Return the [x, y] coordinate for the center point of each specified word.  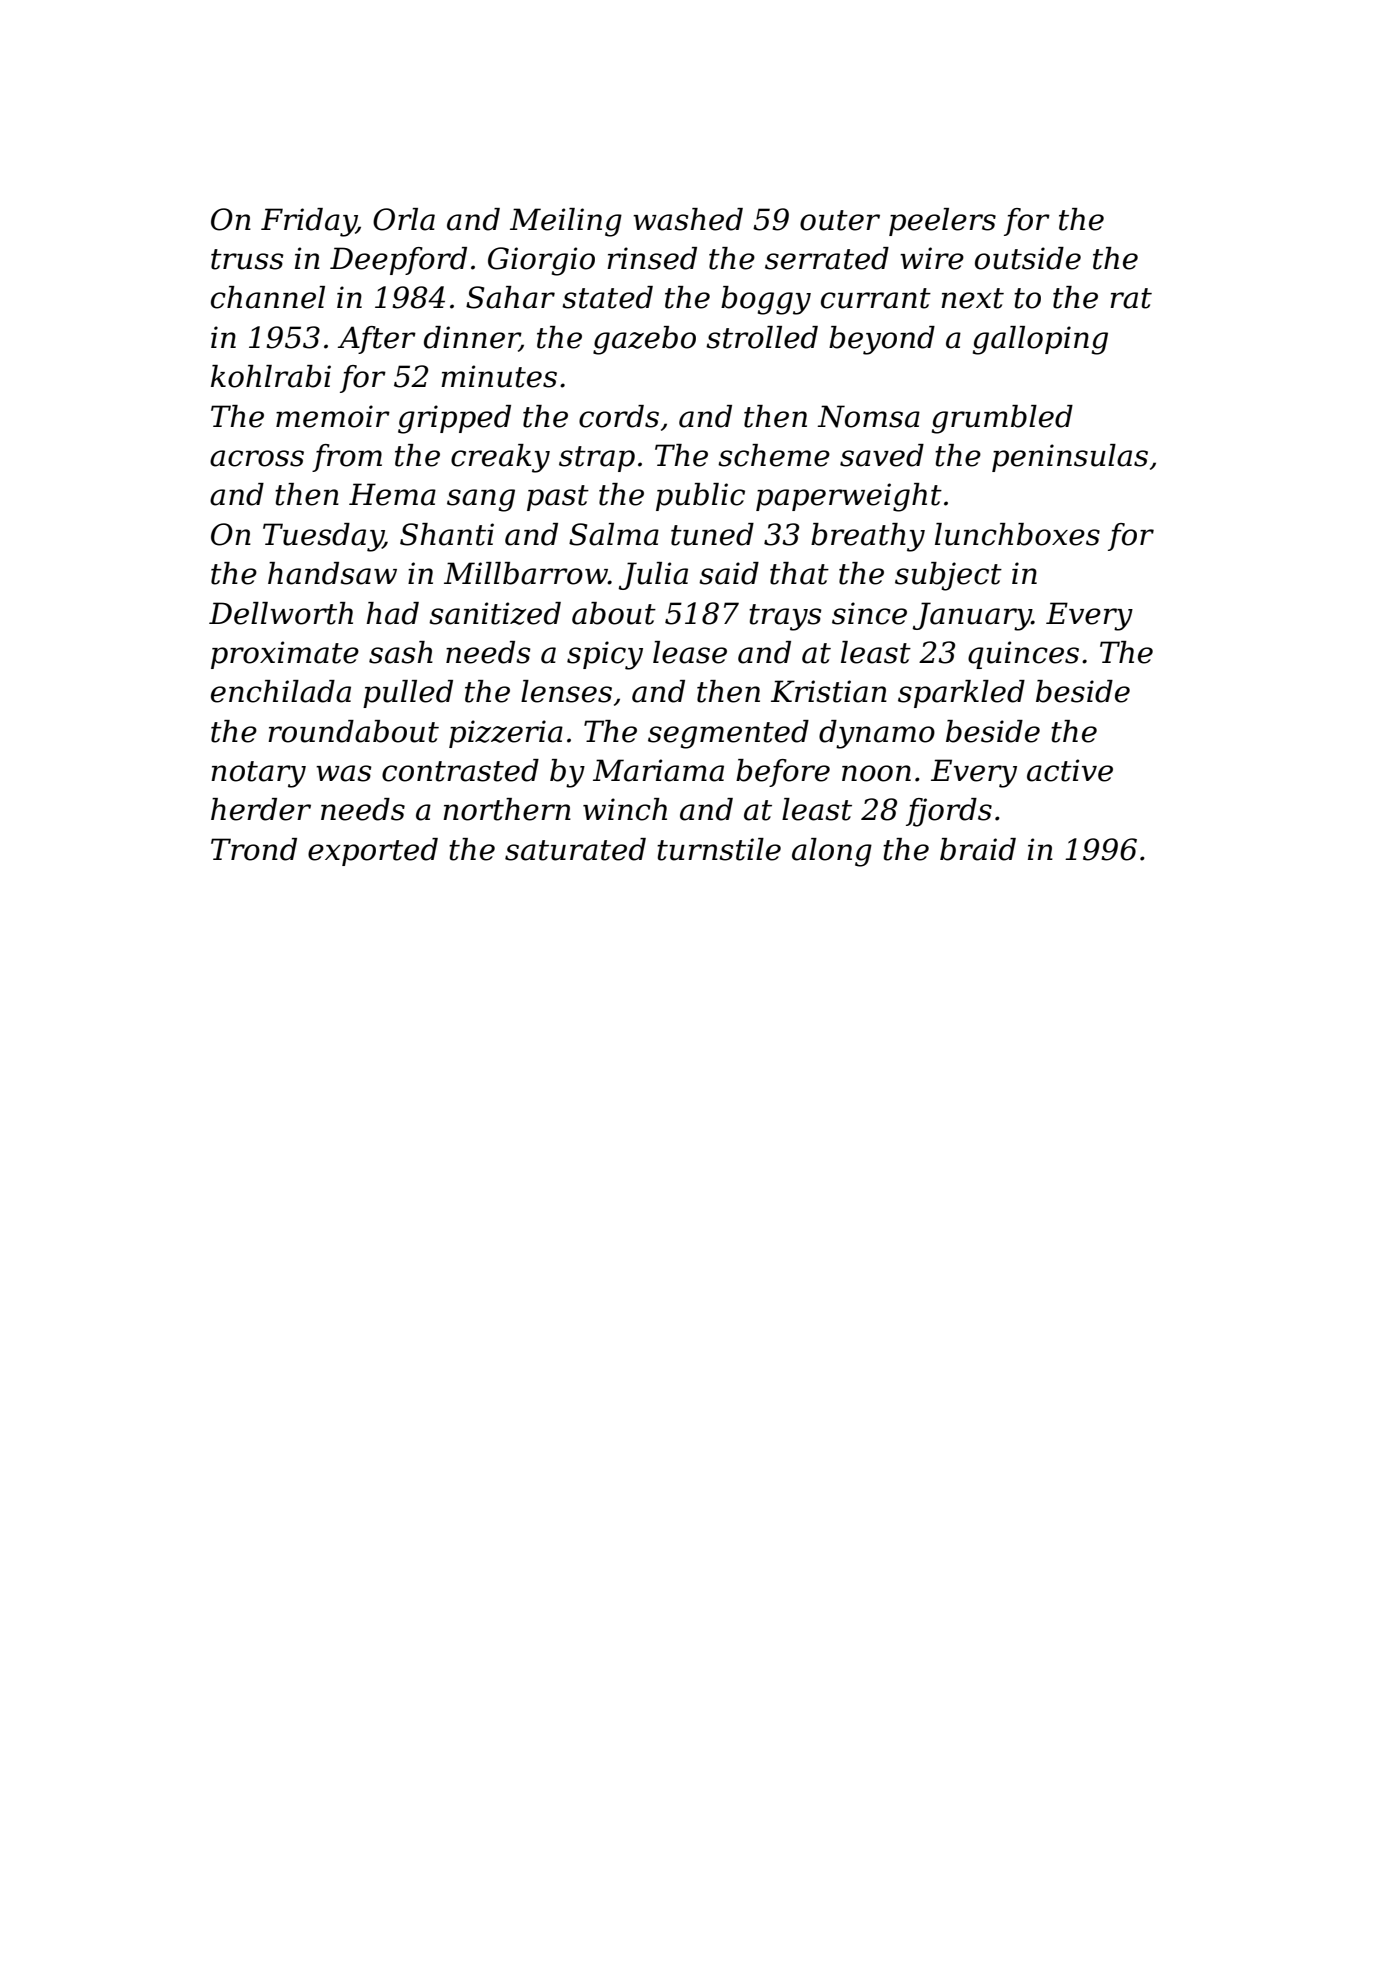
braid [978, 849]
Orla [404, 219]
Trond [254, 849]
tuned [712, 534]
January [972, 616]
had [392, 613]
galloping [1040, 340]
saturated [575, 849]
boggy [766, 300]
